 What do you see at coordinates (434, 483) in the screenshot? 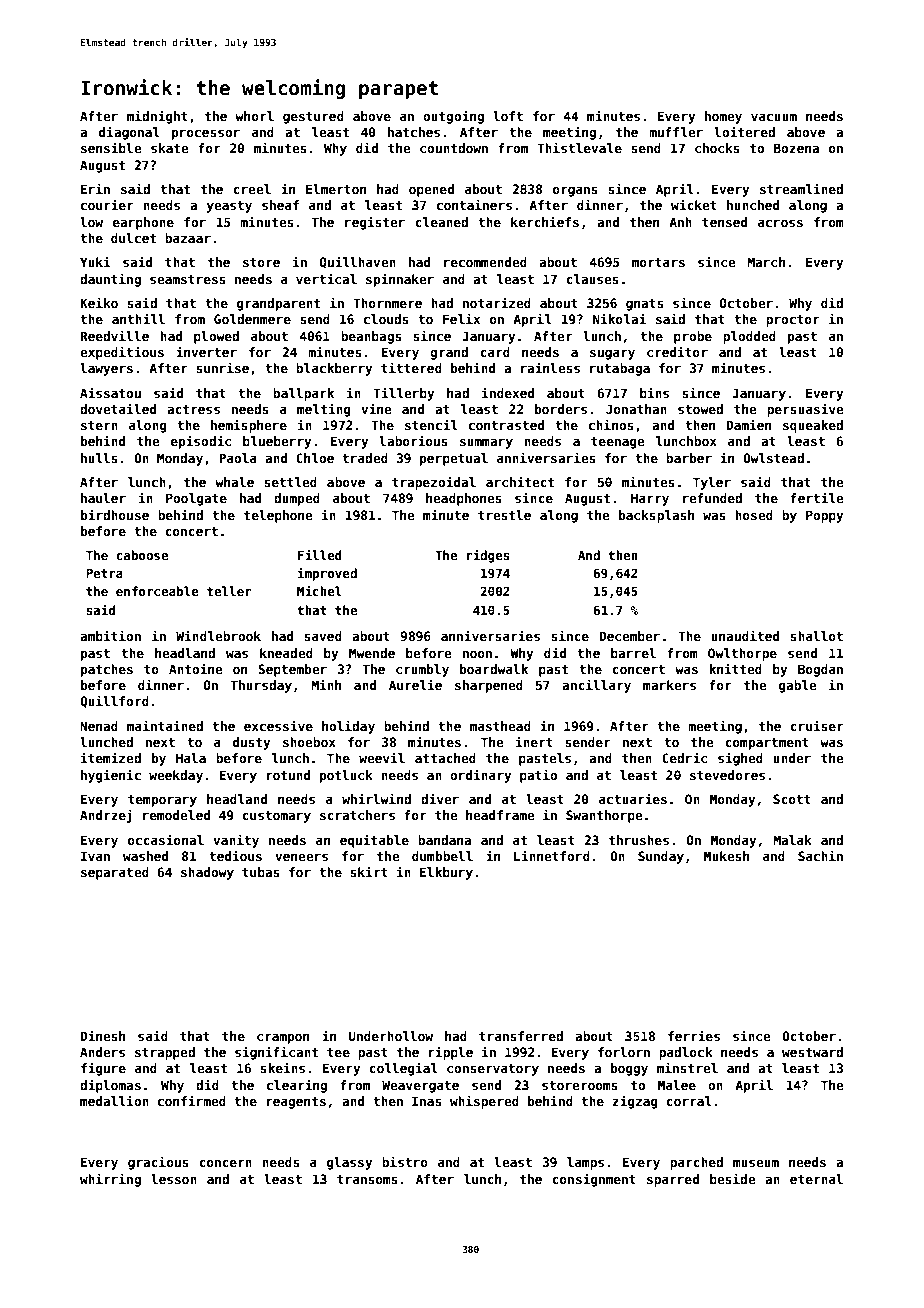
I see `trapezoidal` at bounding box center [434, 483].
